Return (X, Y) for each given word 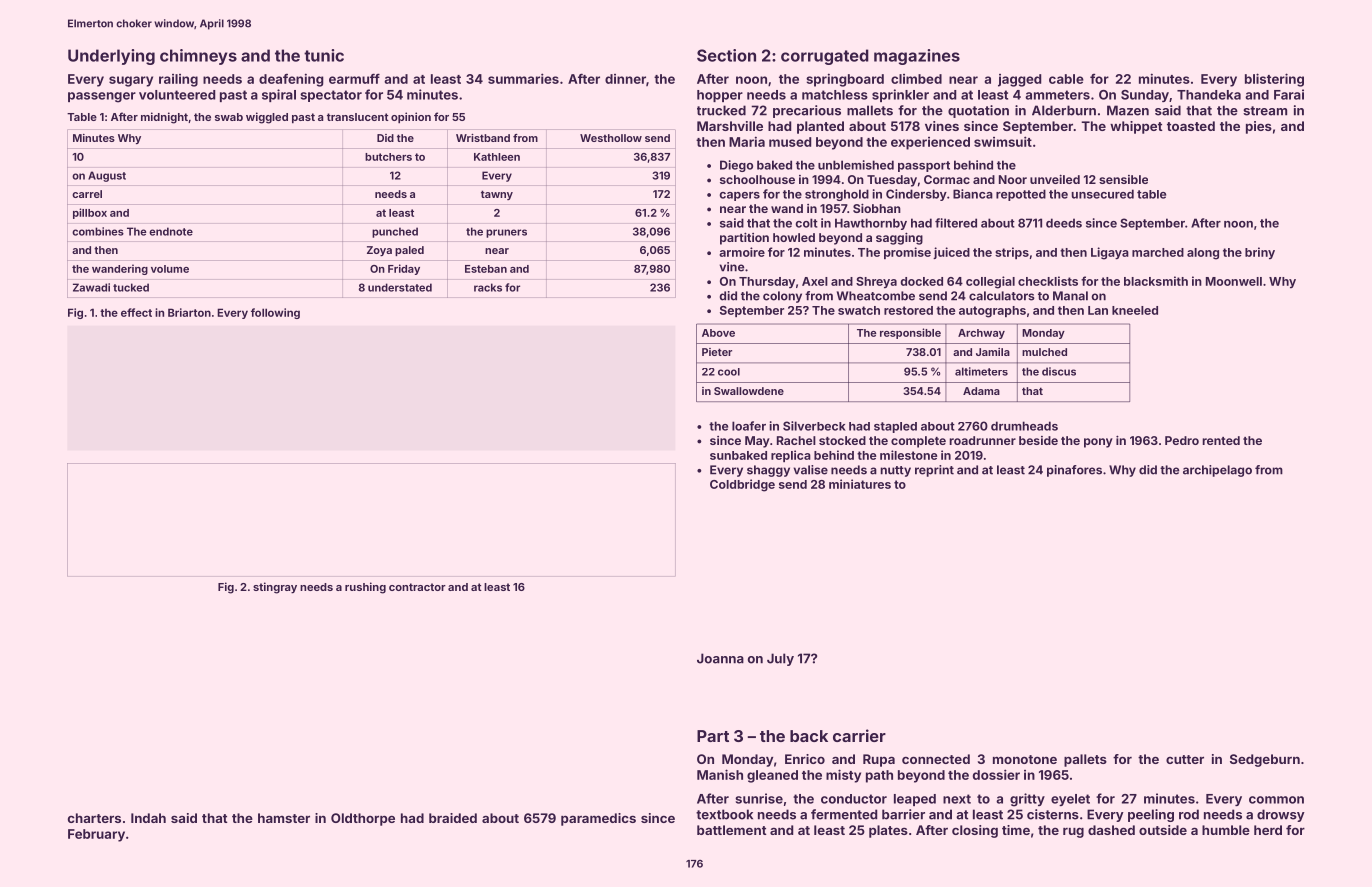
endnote (171, 231)
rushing (365, 588)
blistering (1274, 80)
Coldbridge (742, 485)
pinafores (1074, 471)
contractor (417, 587)
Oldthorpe (363, 819)
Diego (736, 166)
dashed (1111, 830)
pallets (1085, 760)
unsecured (1102, 194)
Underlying (111, 57)
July (780, 659)
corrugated (825, 57)
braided (453, 818)
